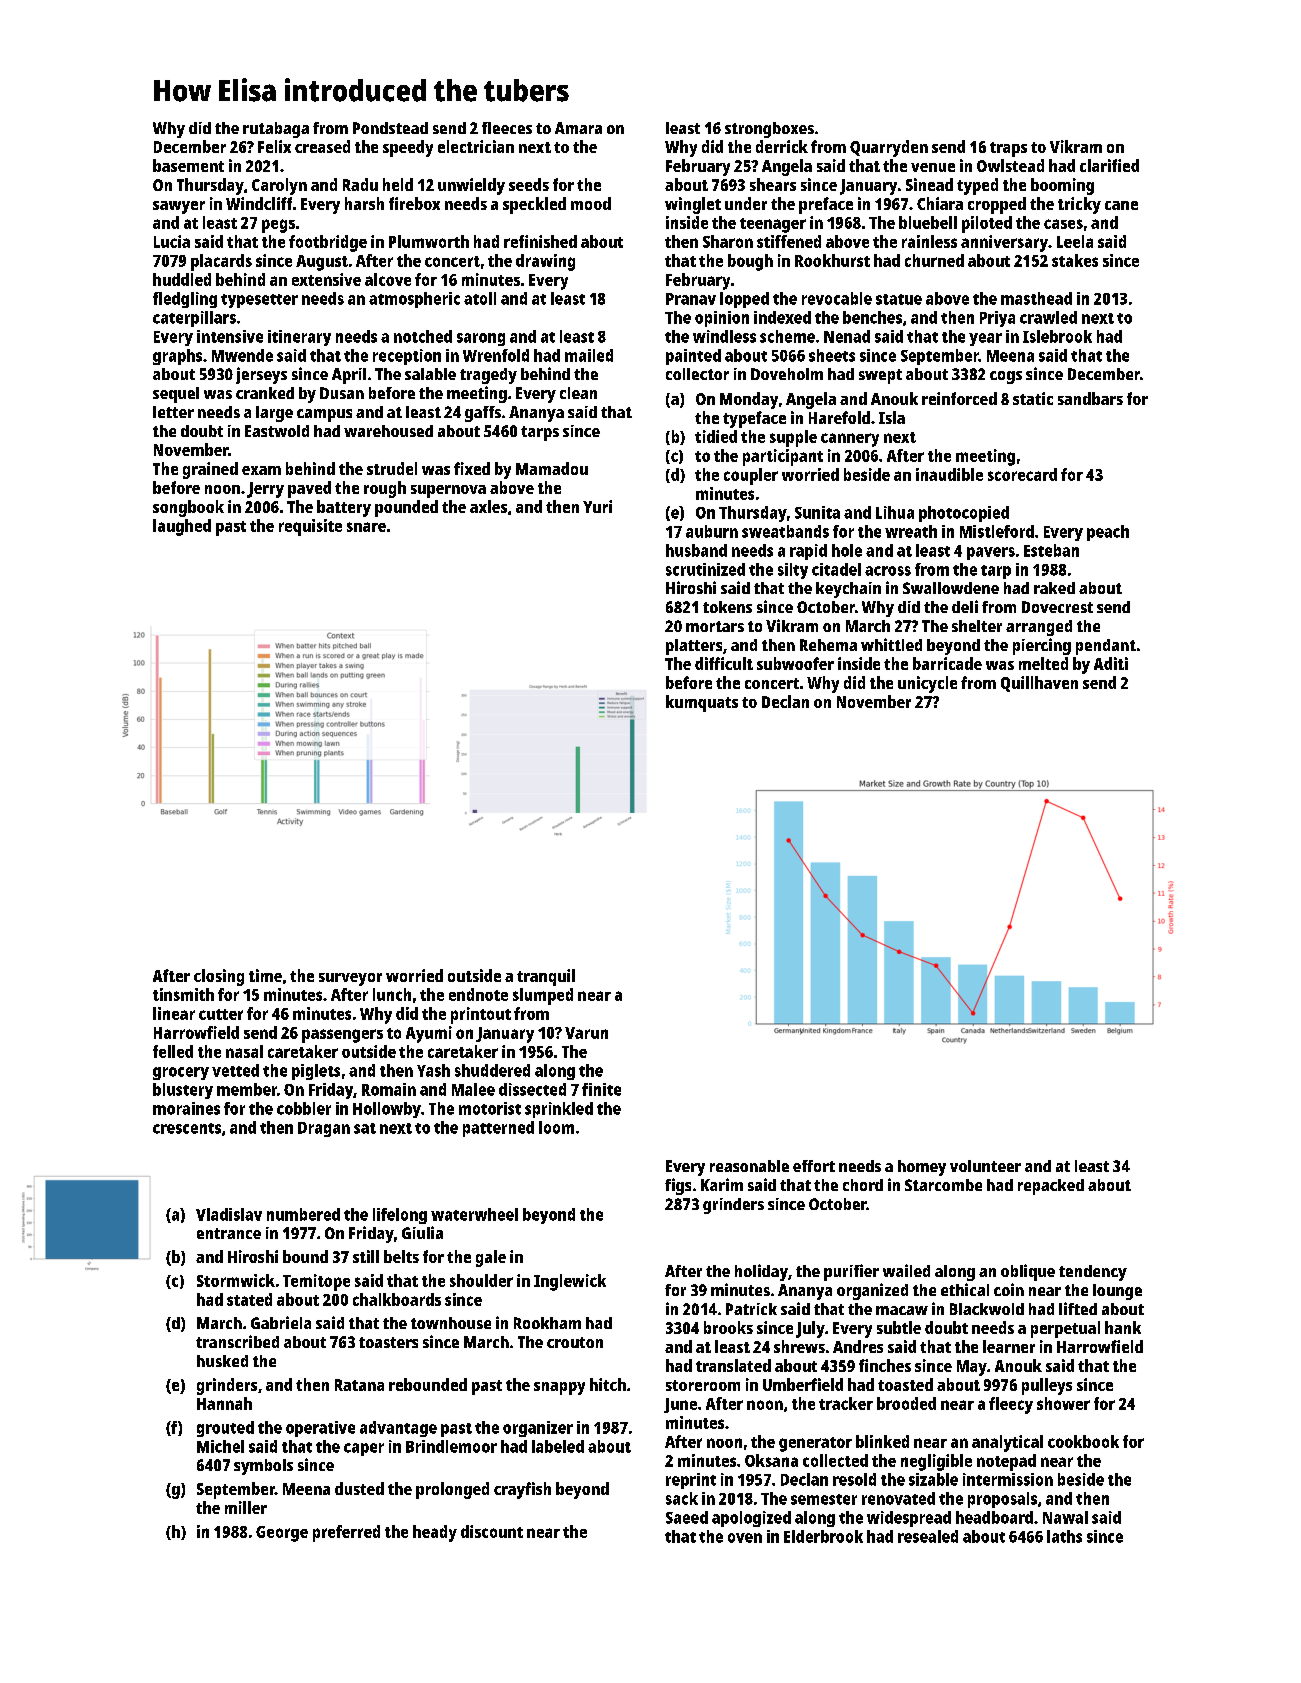 Image resolution: width=1301 pixels, height=1683 pixels. I want to click on slumped, so click(543, 996).
